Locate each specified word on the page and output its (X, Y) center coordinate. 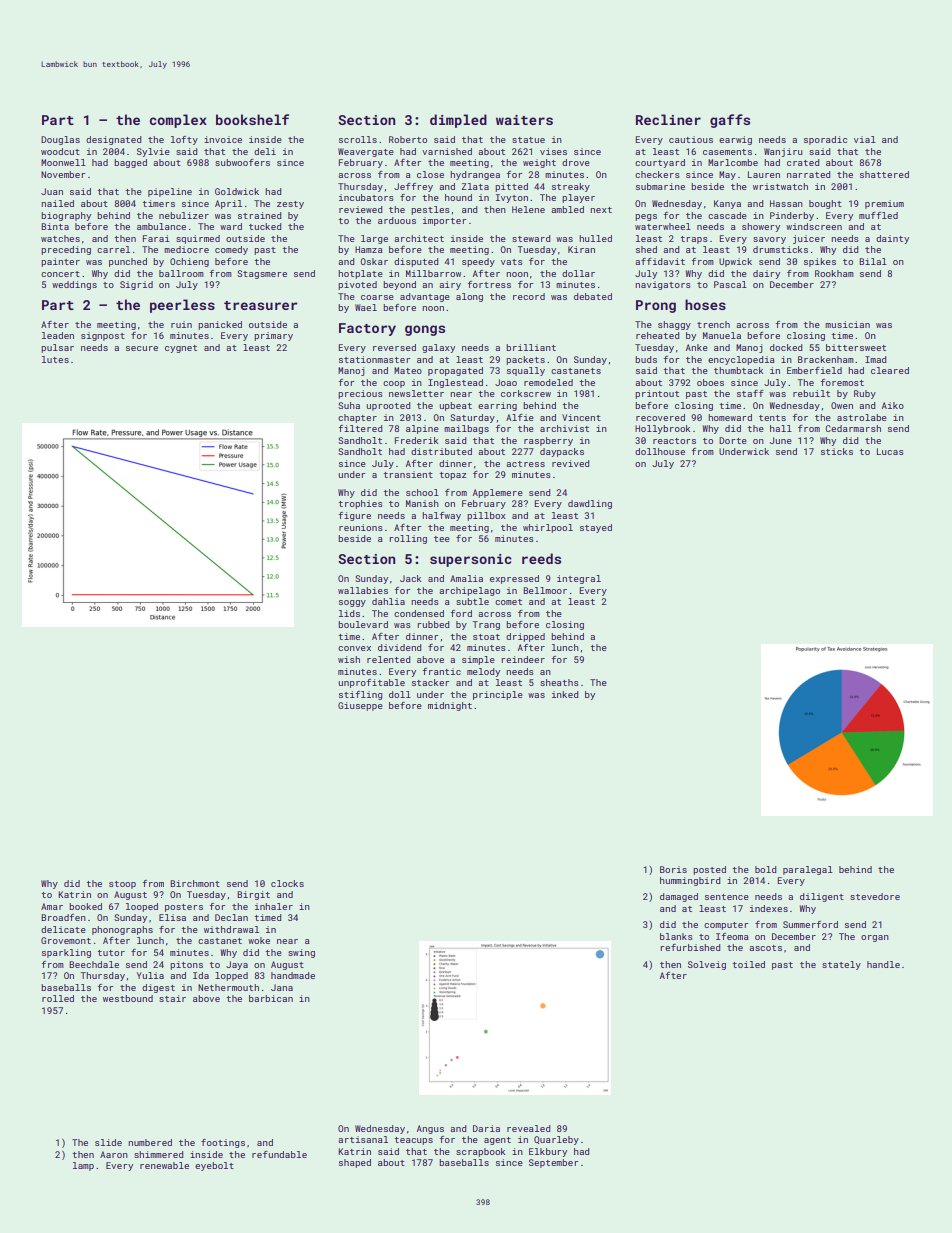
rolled (58, 998)
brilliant (531, 347)
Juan (52, 191)
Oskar (374, 261)
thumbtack (738, 370)
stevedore (875, 896)
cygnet (181, 349)
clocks (287, 883)
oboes (710, 382)
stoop (122, 885)
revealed (528, 1128)
